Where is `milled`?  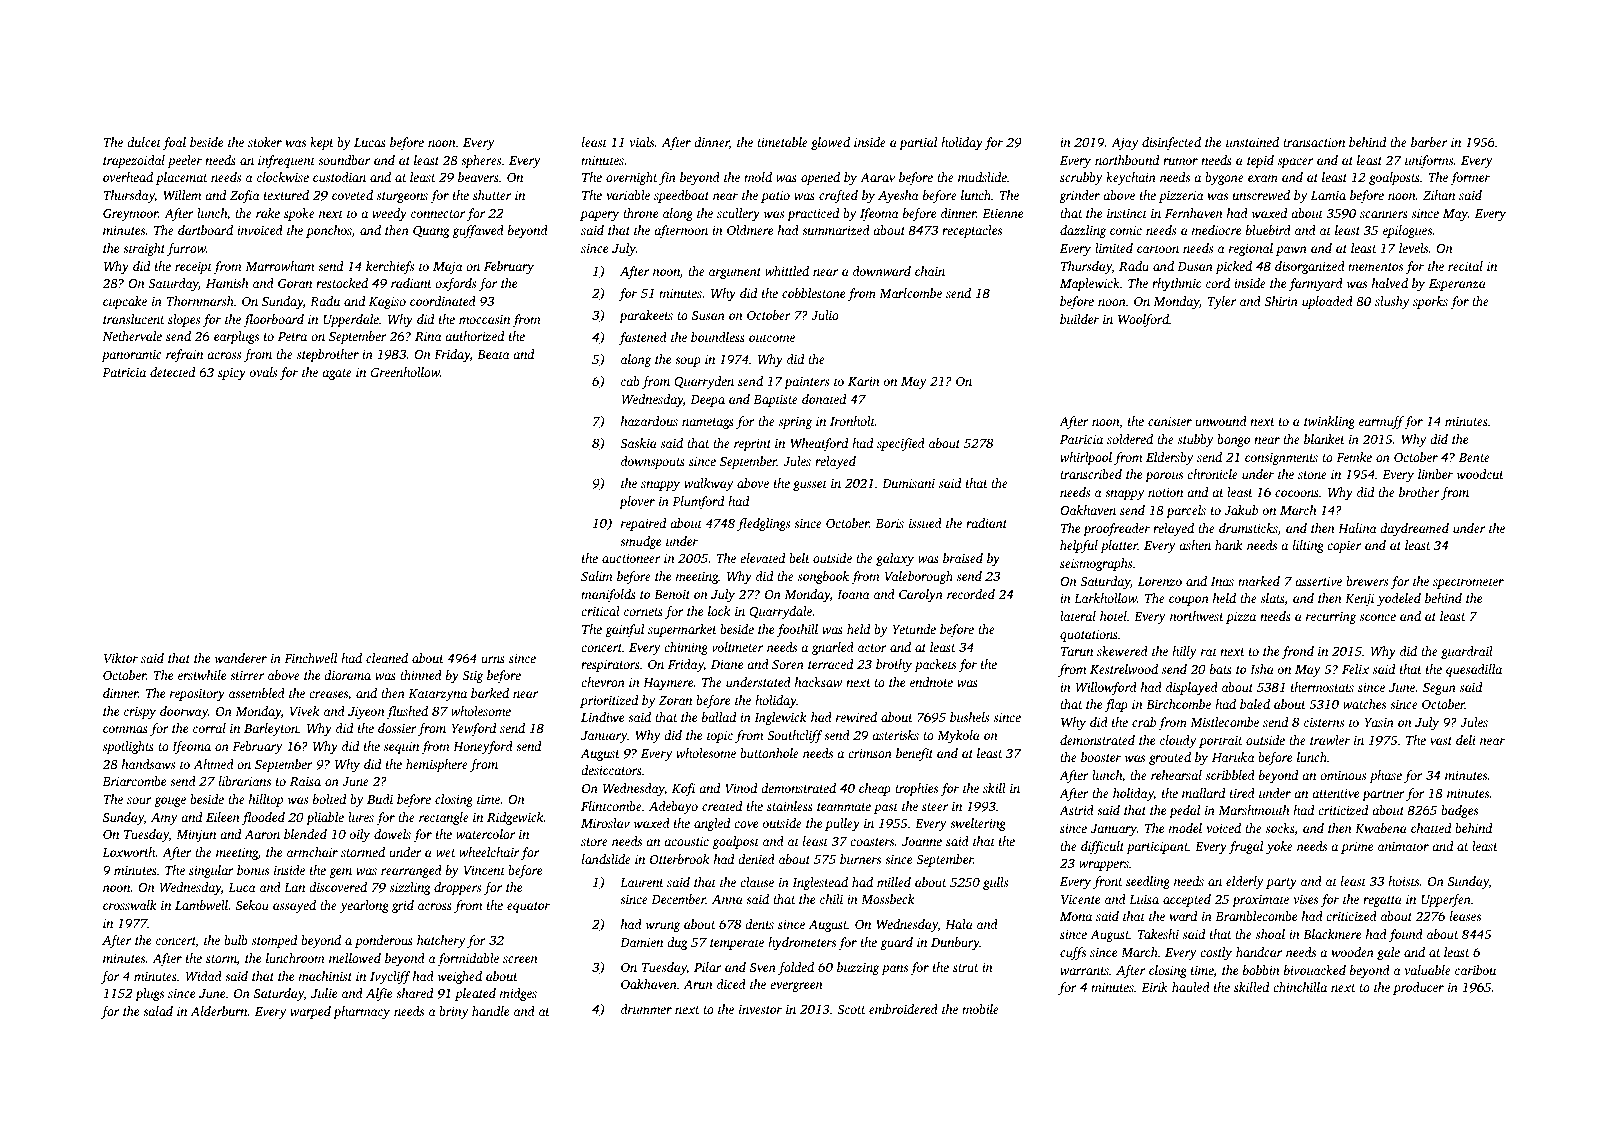 milled is located at coordinates (894, 882).
